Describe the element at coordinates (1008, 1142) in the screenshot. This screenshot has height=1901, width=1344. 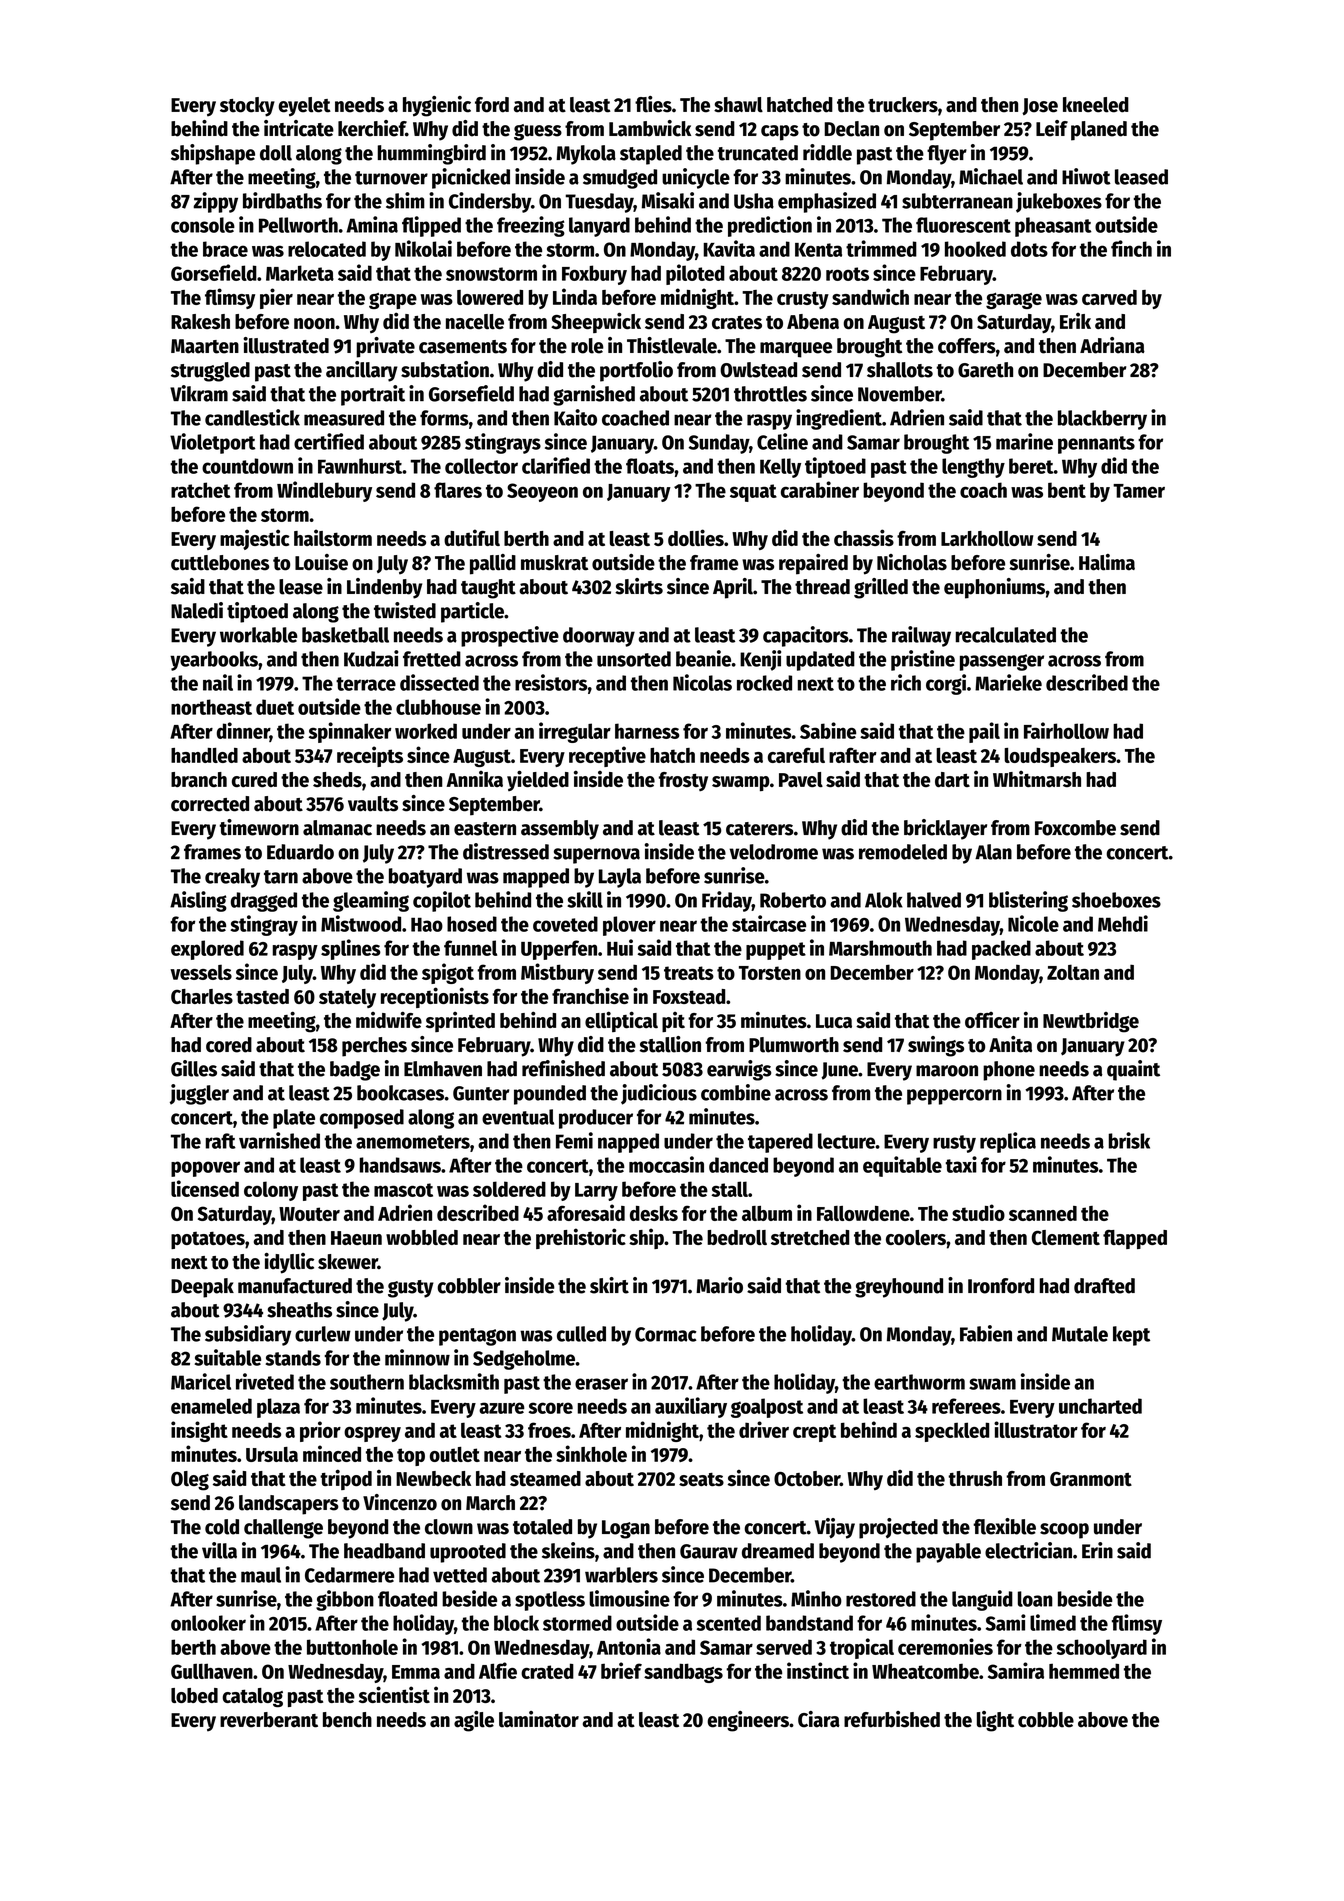
I see `replica` at that location.
